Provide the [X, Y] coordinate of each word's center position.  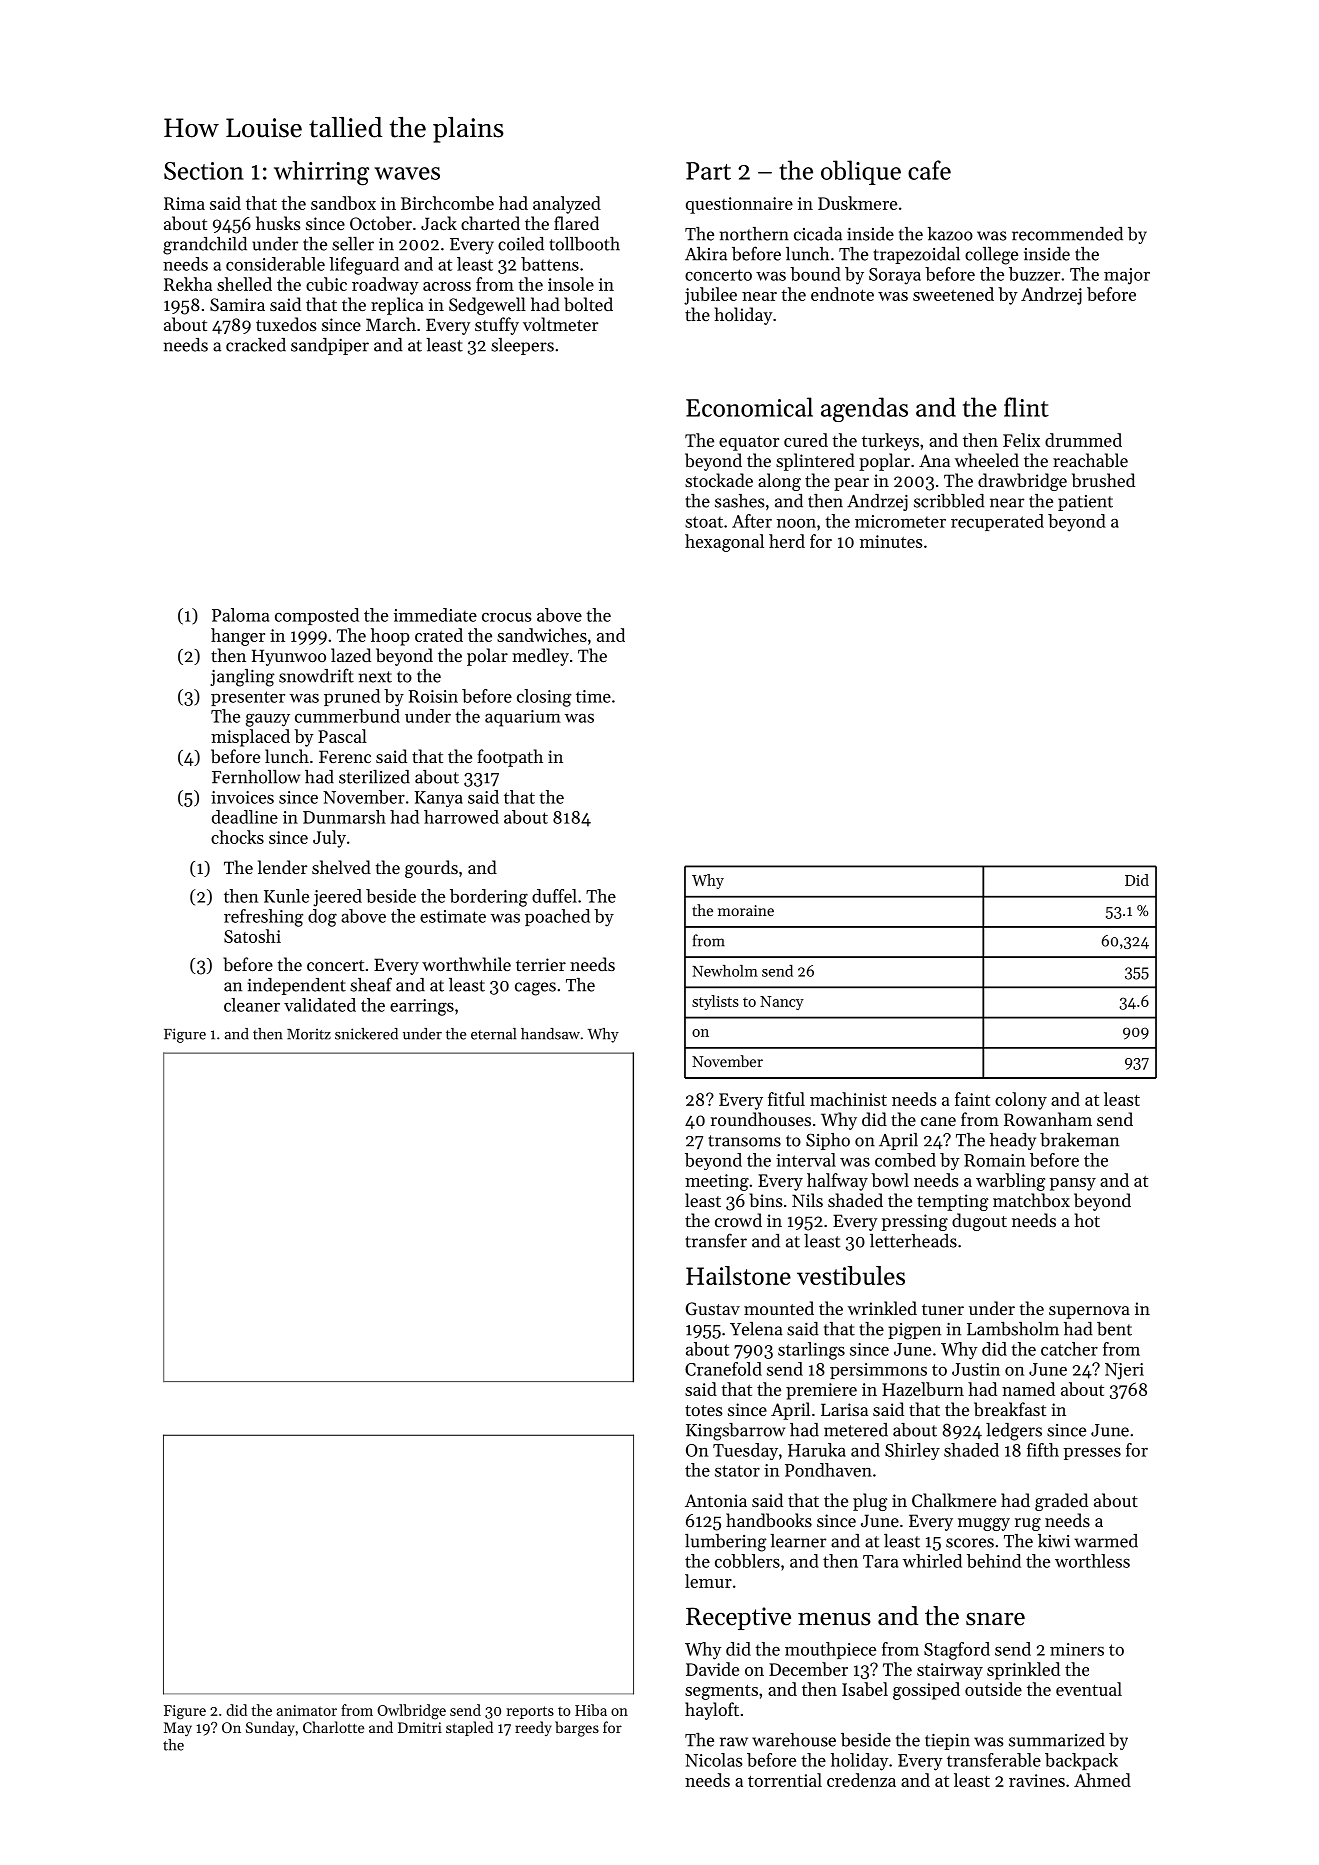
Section [204, 171]
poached [557, 917]
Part [708, 171]
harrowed [461, 817]
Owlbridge [411, 1711]
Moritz [309, 1034]
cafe [929, 170]
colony [1021, 1101]
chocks [237, 837]
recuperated [997, 522]
